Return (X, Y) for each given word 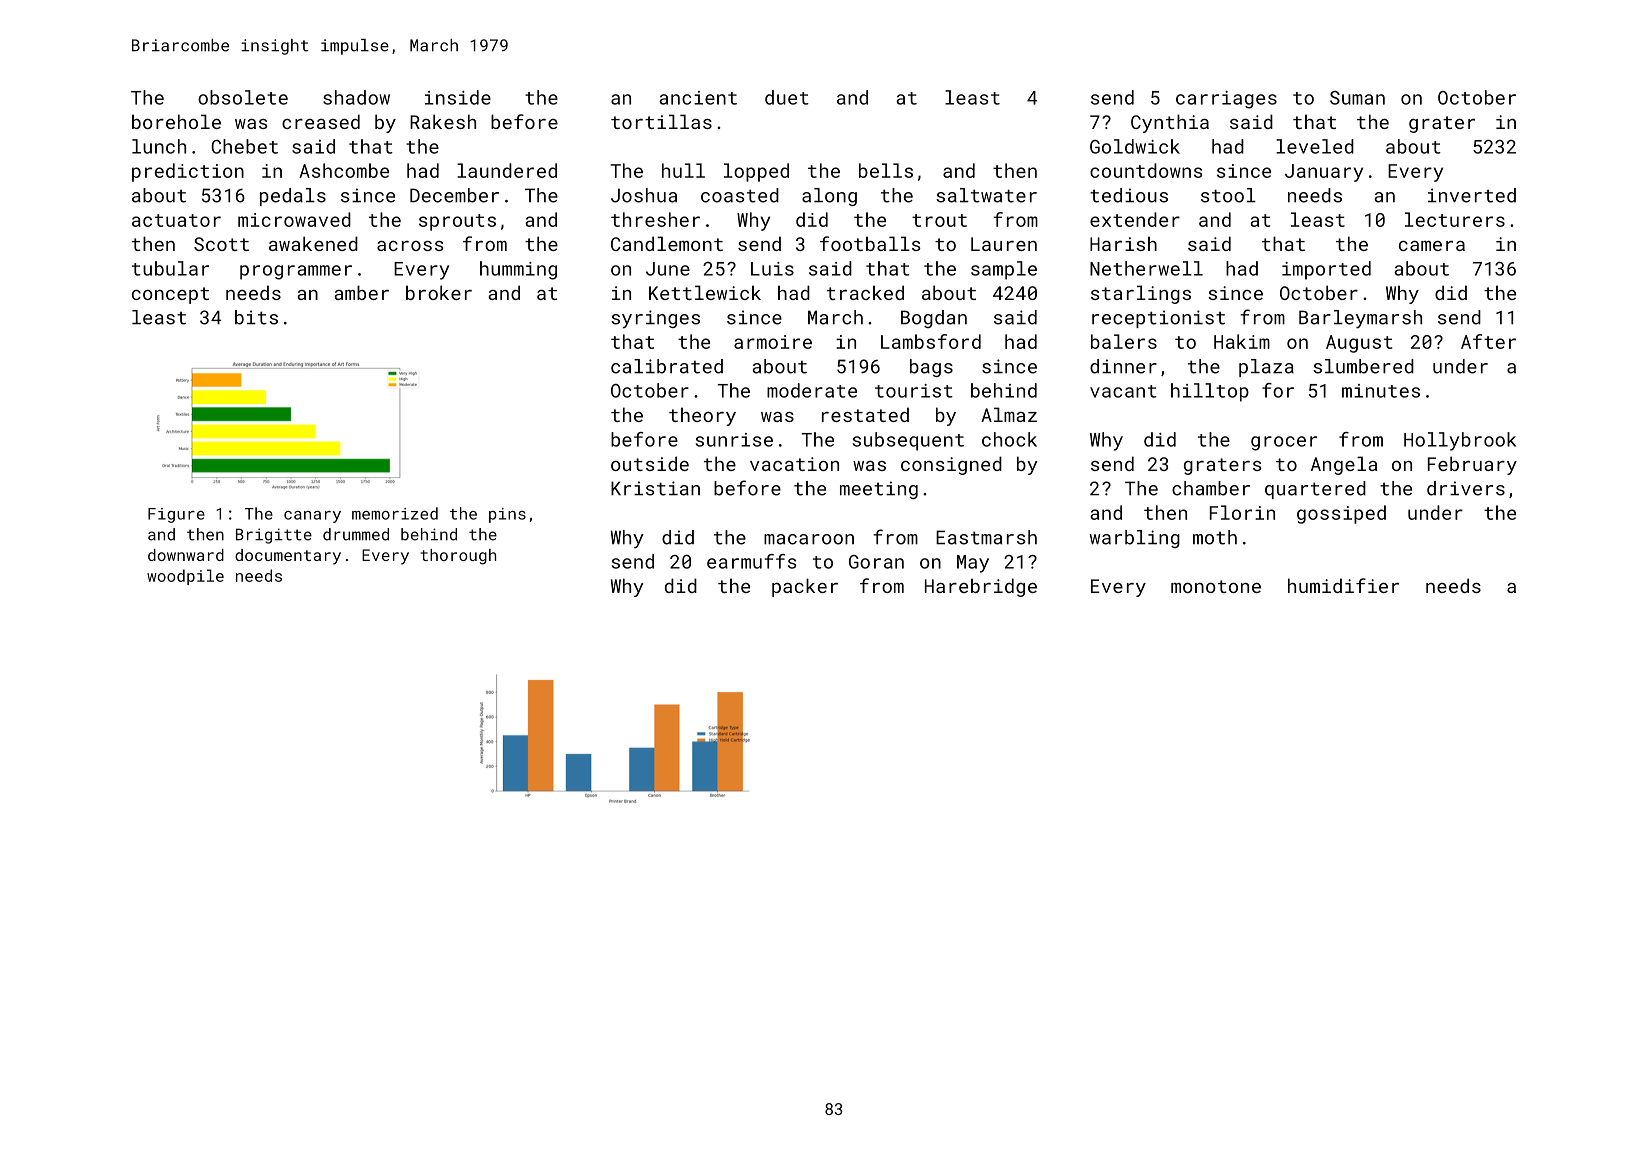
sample (1004, 270)
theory (702, 416)
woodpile (185, 577)
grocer (1284, 443)
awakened (313, 243)
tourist (914, 391)
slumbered (1363, 366)
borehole (176, 121)
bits (256, 317)
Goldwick (1135, 146)
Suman (1357, 98)
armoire (773, 342)
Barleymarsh (1360, 319)
